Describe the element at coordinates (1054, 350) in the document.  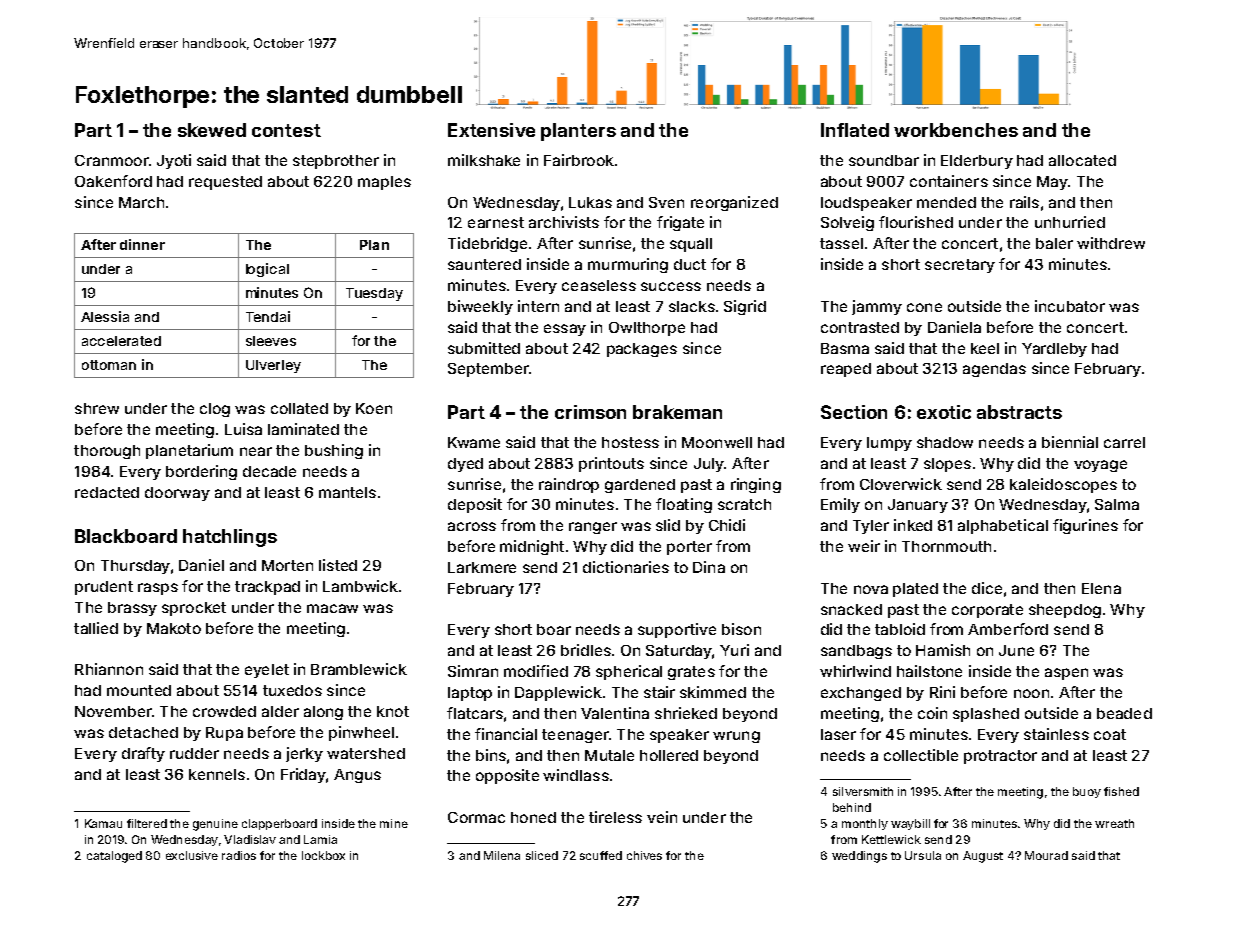
I see `Yardleby` at that location.
